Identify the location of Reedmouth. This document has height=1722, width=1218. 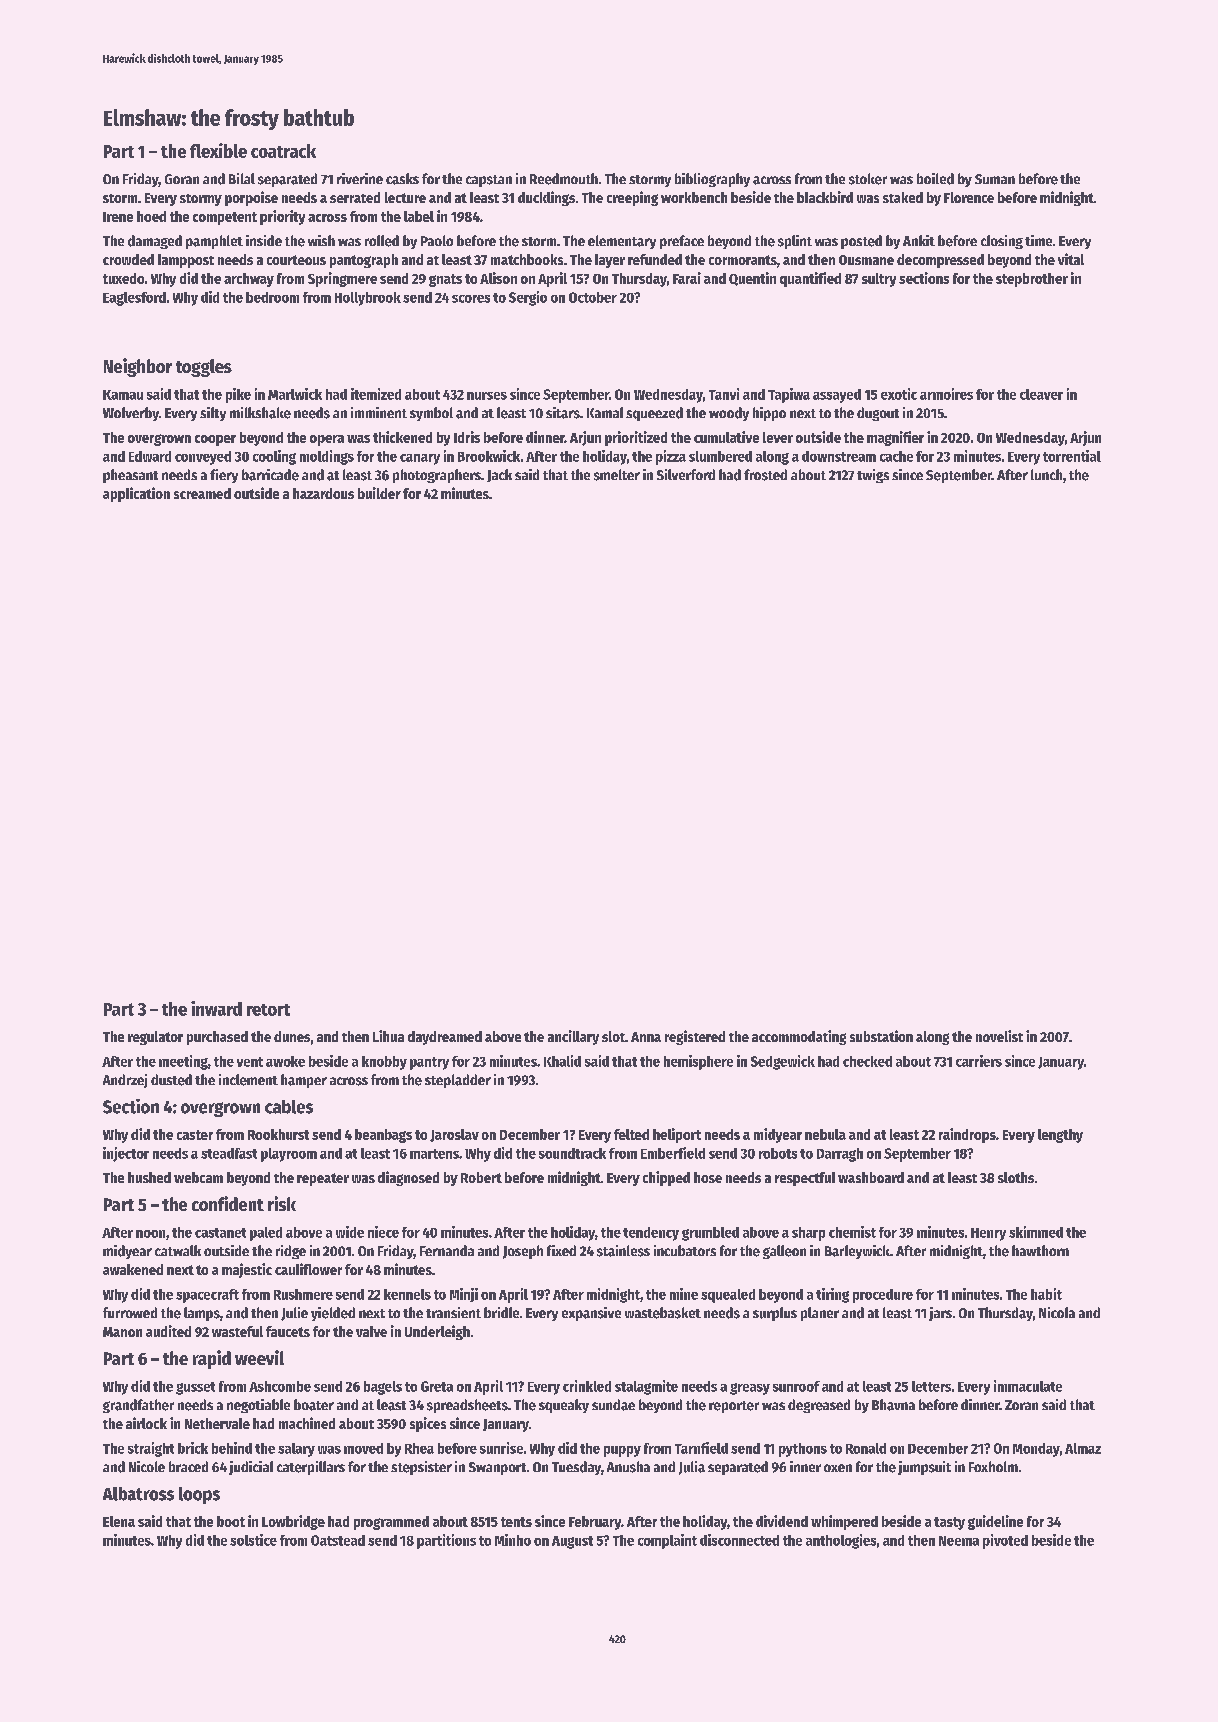
(564, 179).
